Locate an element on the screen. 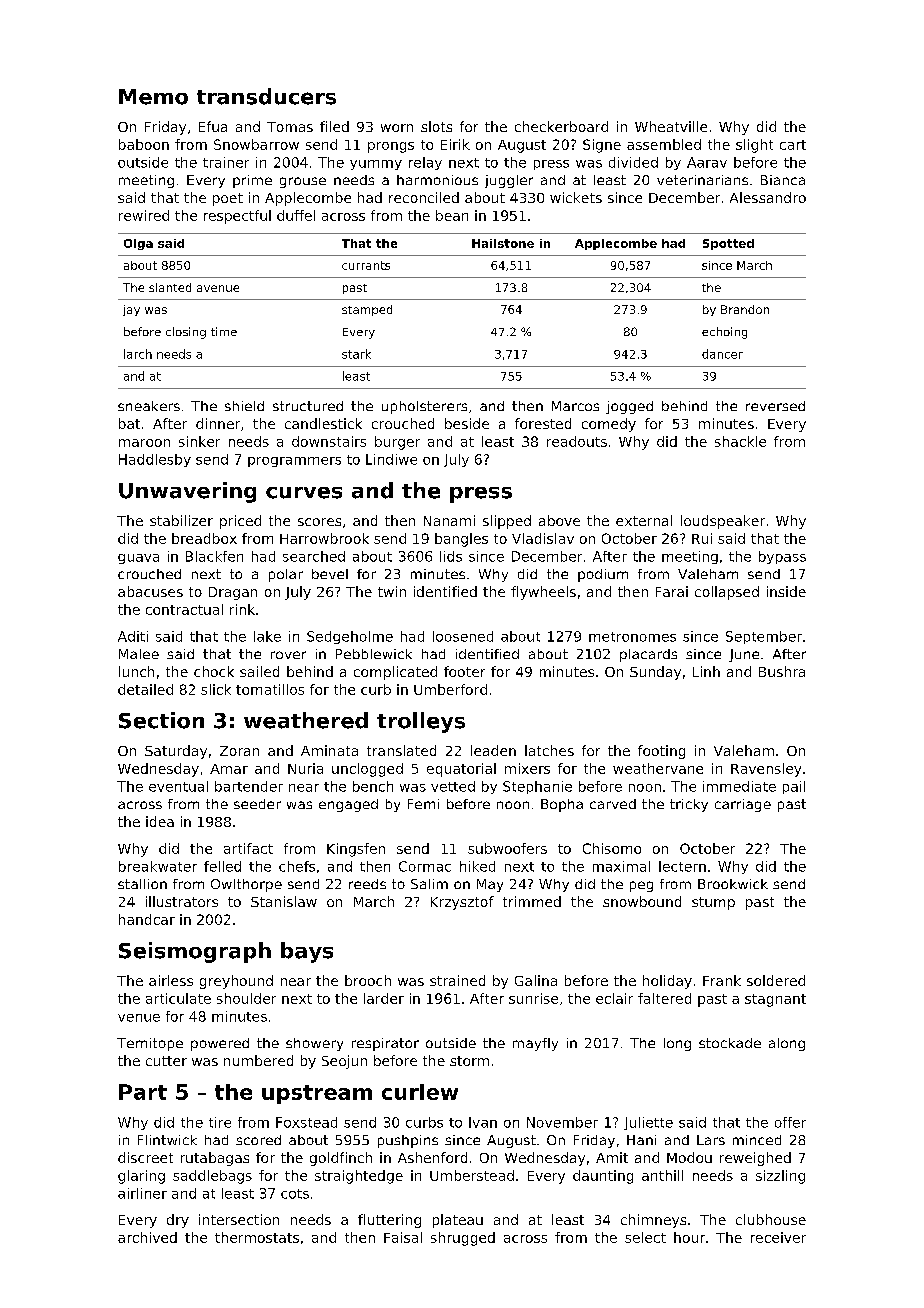 The image size is (924, 1308). slight is located at coordinates (754, 146).
